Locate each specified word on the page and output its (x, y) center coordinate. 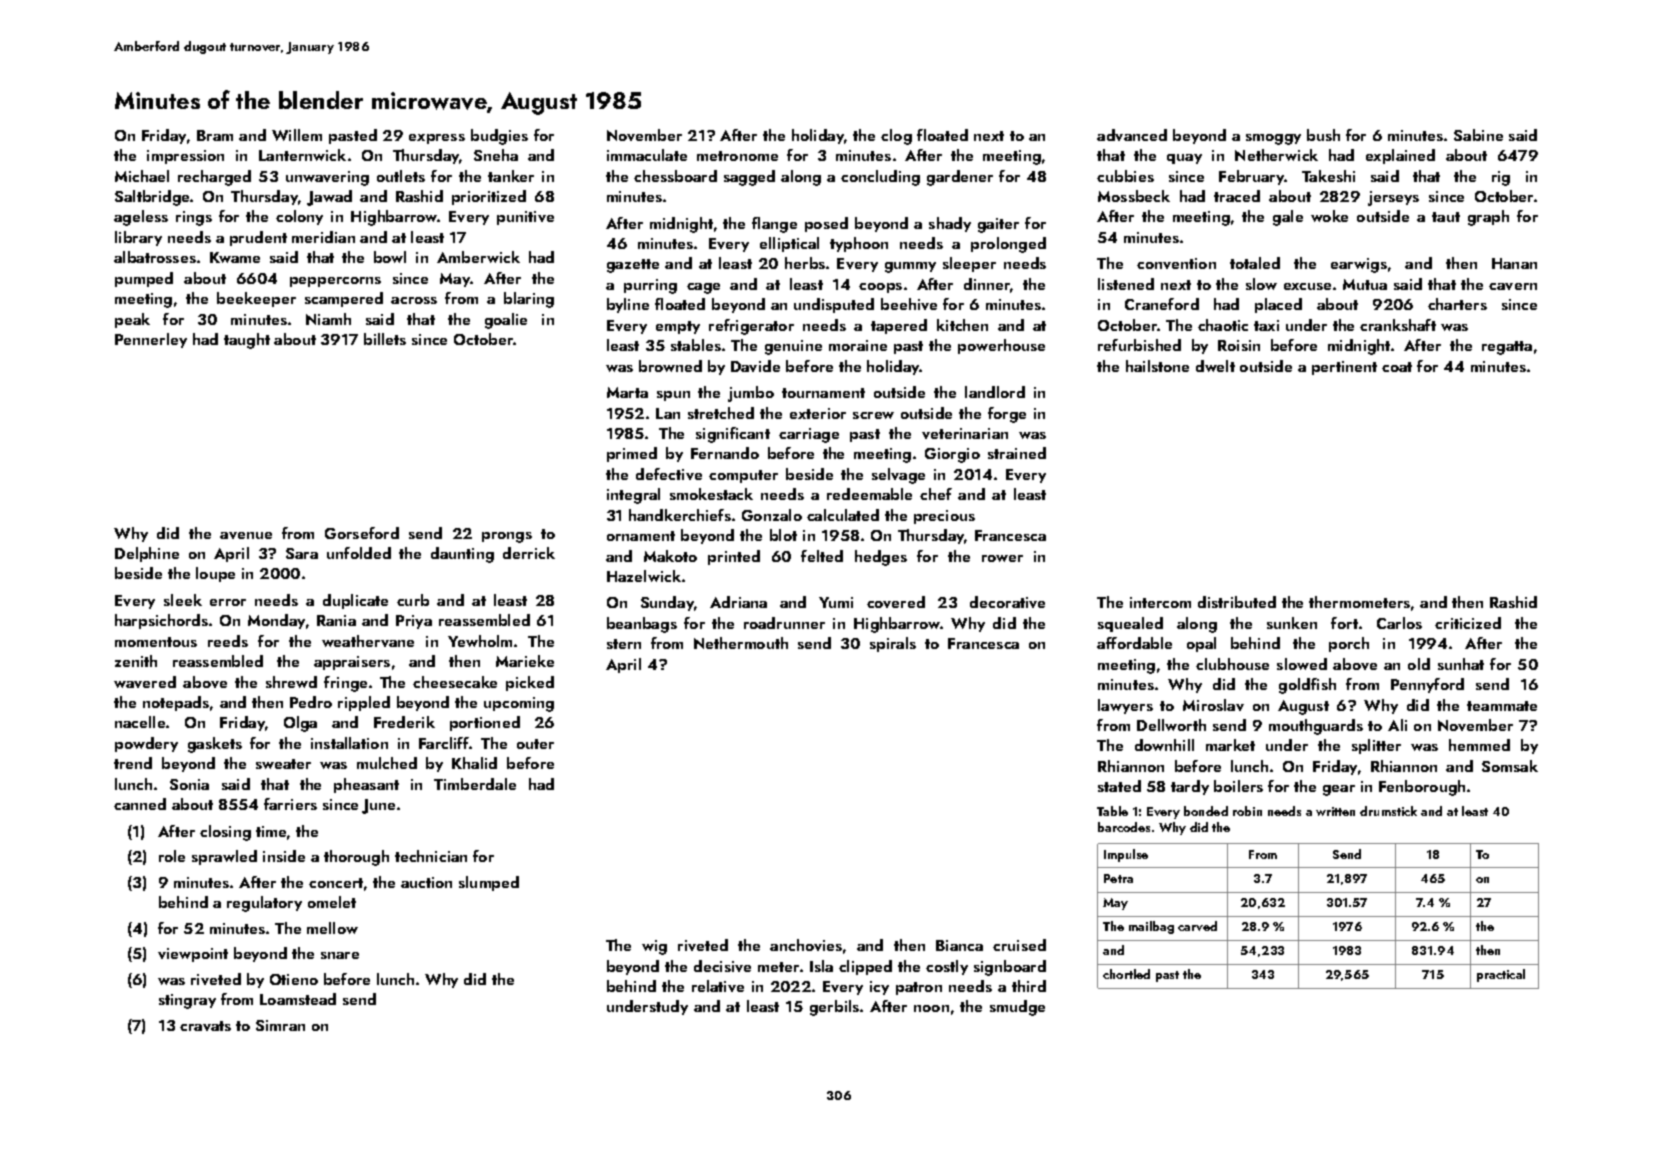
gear (1339, 790)
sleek (183, 600)
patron (919, 988)
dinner (987, 285)
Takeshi (1328, 176)
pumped (144, 279)
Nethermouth (741, 643)
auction (426, 882)
